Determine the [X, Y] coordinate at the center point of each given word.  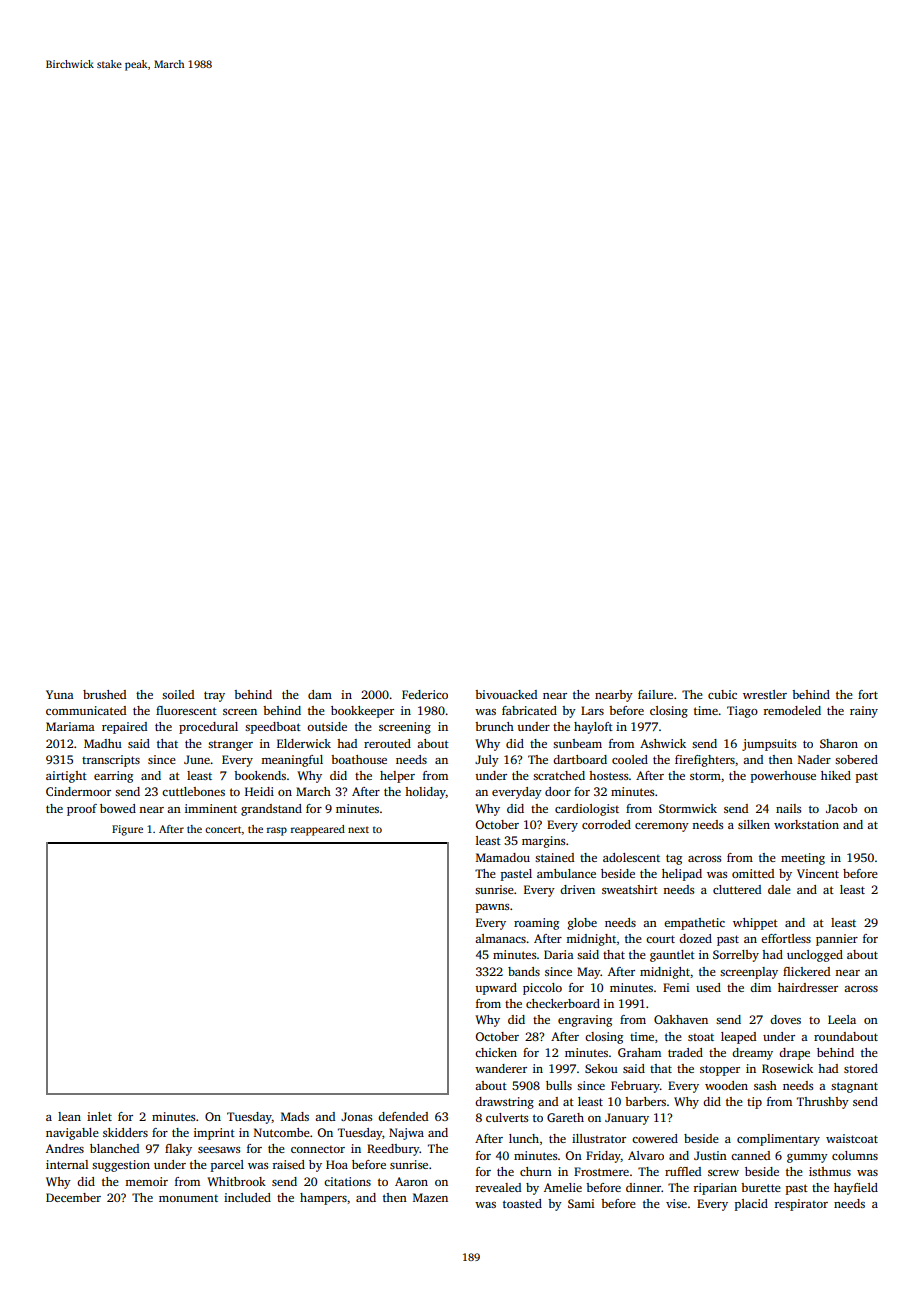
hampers [323, 1199]
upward [496, 989]
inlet [99, 1116]
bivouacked [506, 694]
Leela [842, 1019]
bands [524, 971]
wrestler [765, 694]
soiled [178, 694]
